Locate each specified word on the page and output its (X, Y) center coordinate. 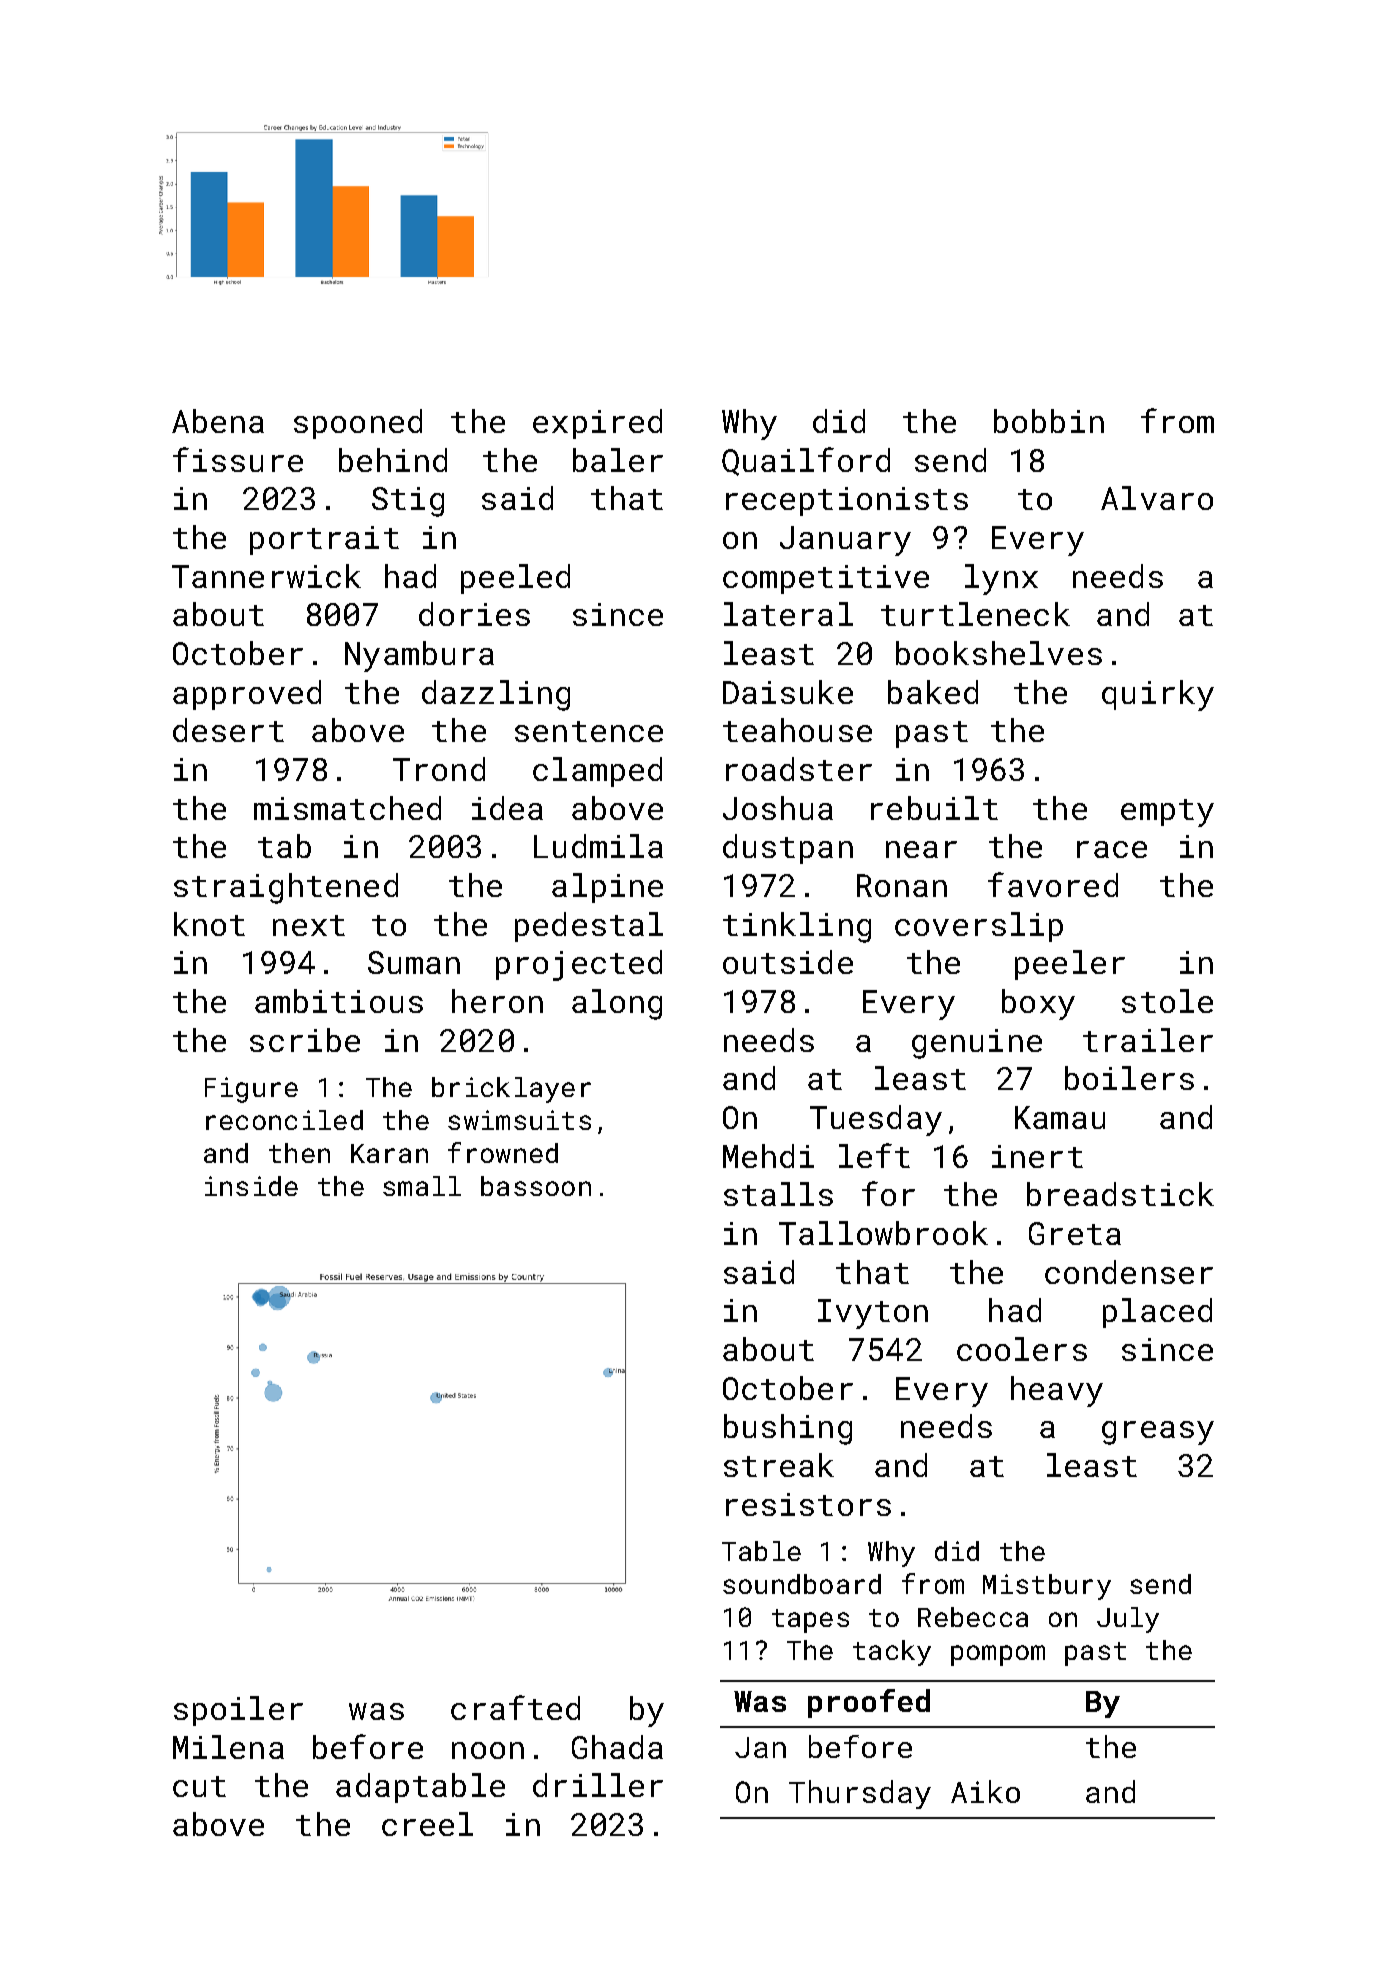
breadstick (1120, 1194)
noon (488, 1750)
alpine (607, 888)
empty (1167, 813)
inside (251, 1186)
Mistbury (1047, 1587)
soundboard (802, 1584)
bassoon (536, 1186)
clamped (597, 772)
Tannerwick (266, 576)
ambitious (339, 1001)
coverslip (979, 927)
